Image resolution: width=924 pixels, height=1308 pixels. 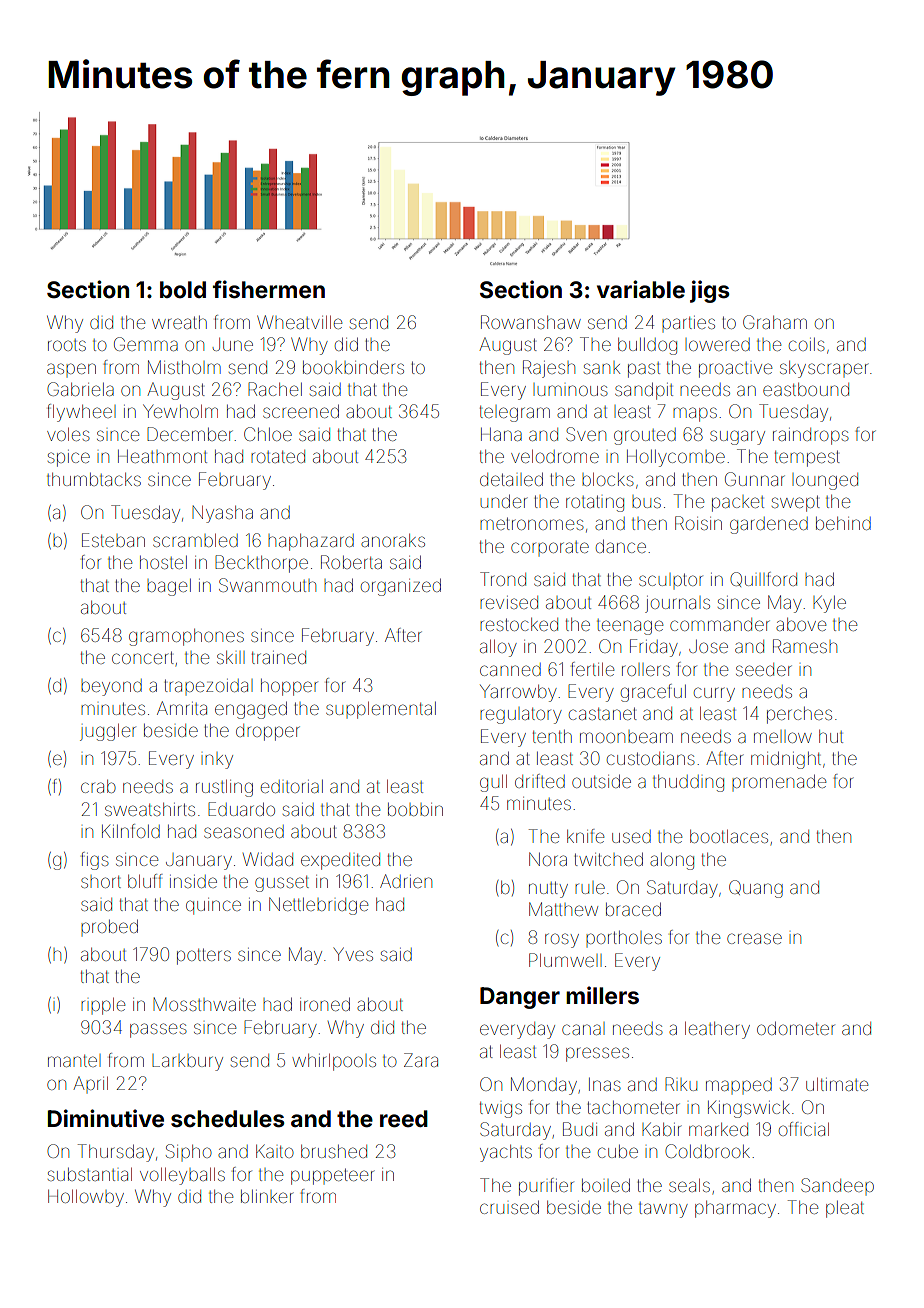 I want to click on Graham, so click(x=775, y=322).
